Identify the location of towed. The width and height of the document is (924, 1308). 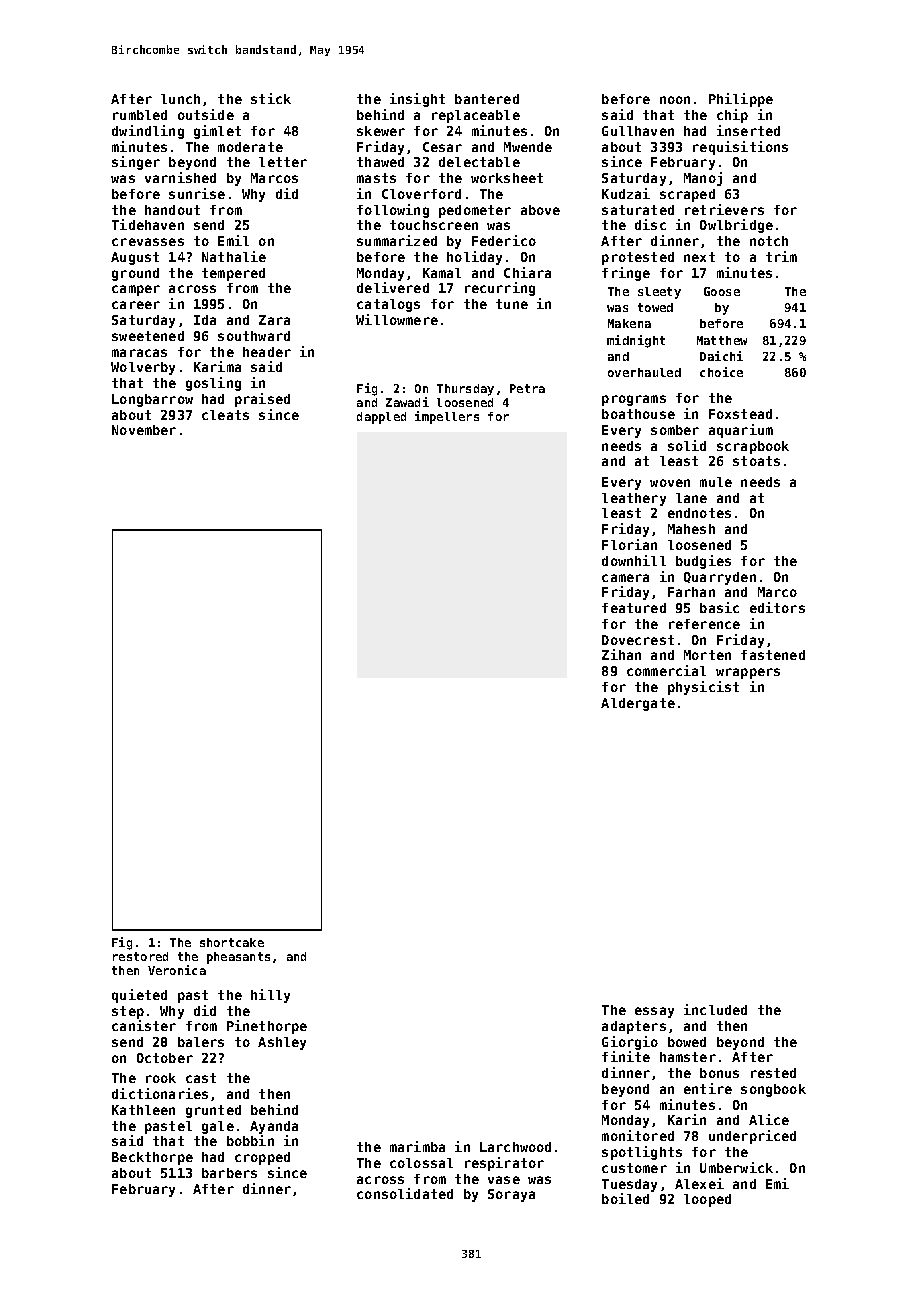
(655, 307).
